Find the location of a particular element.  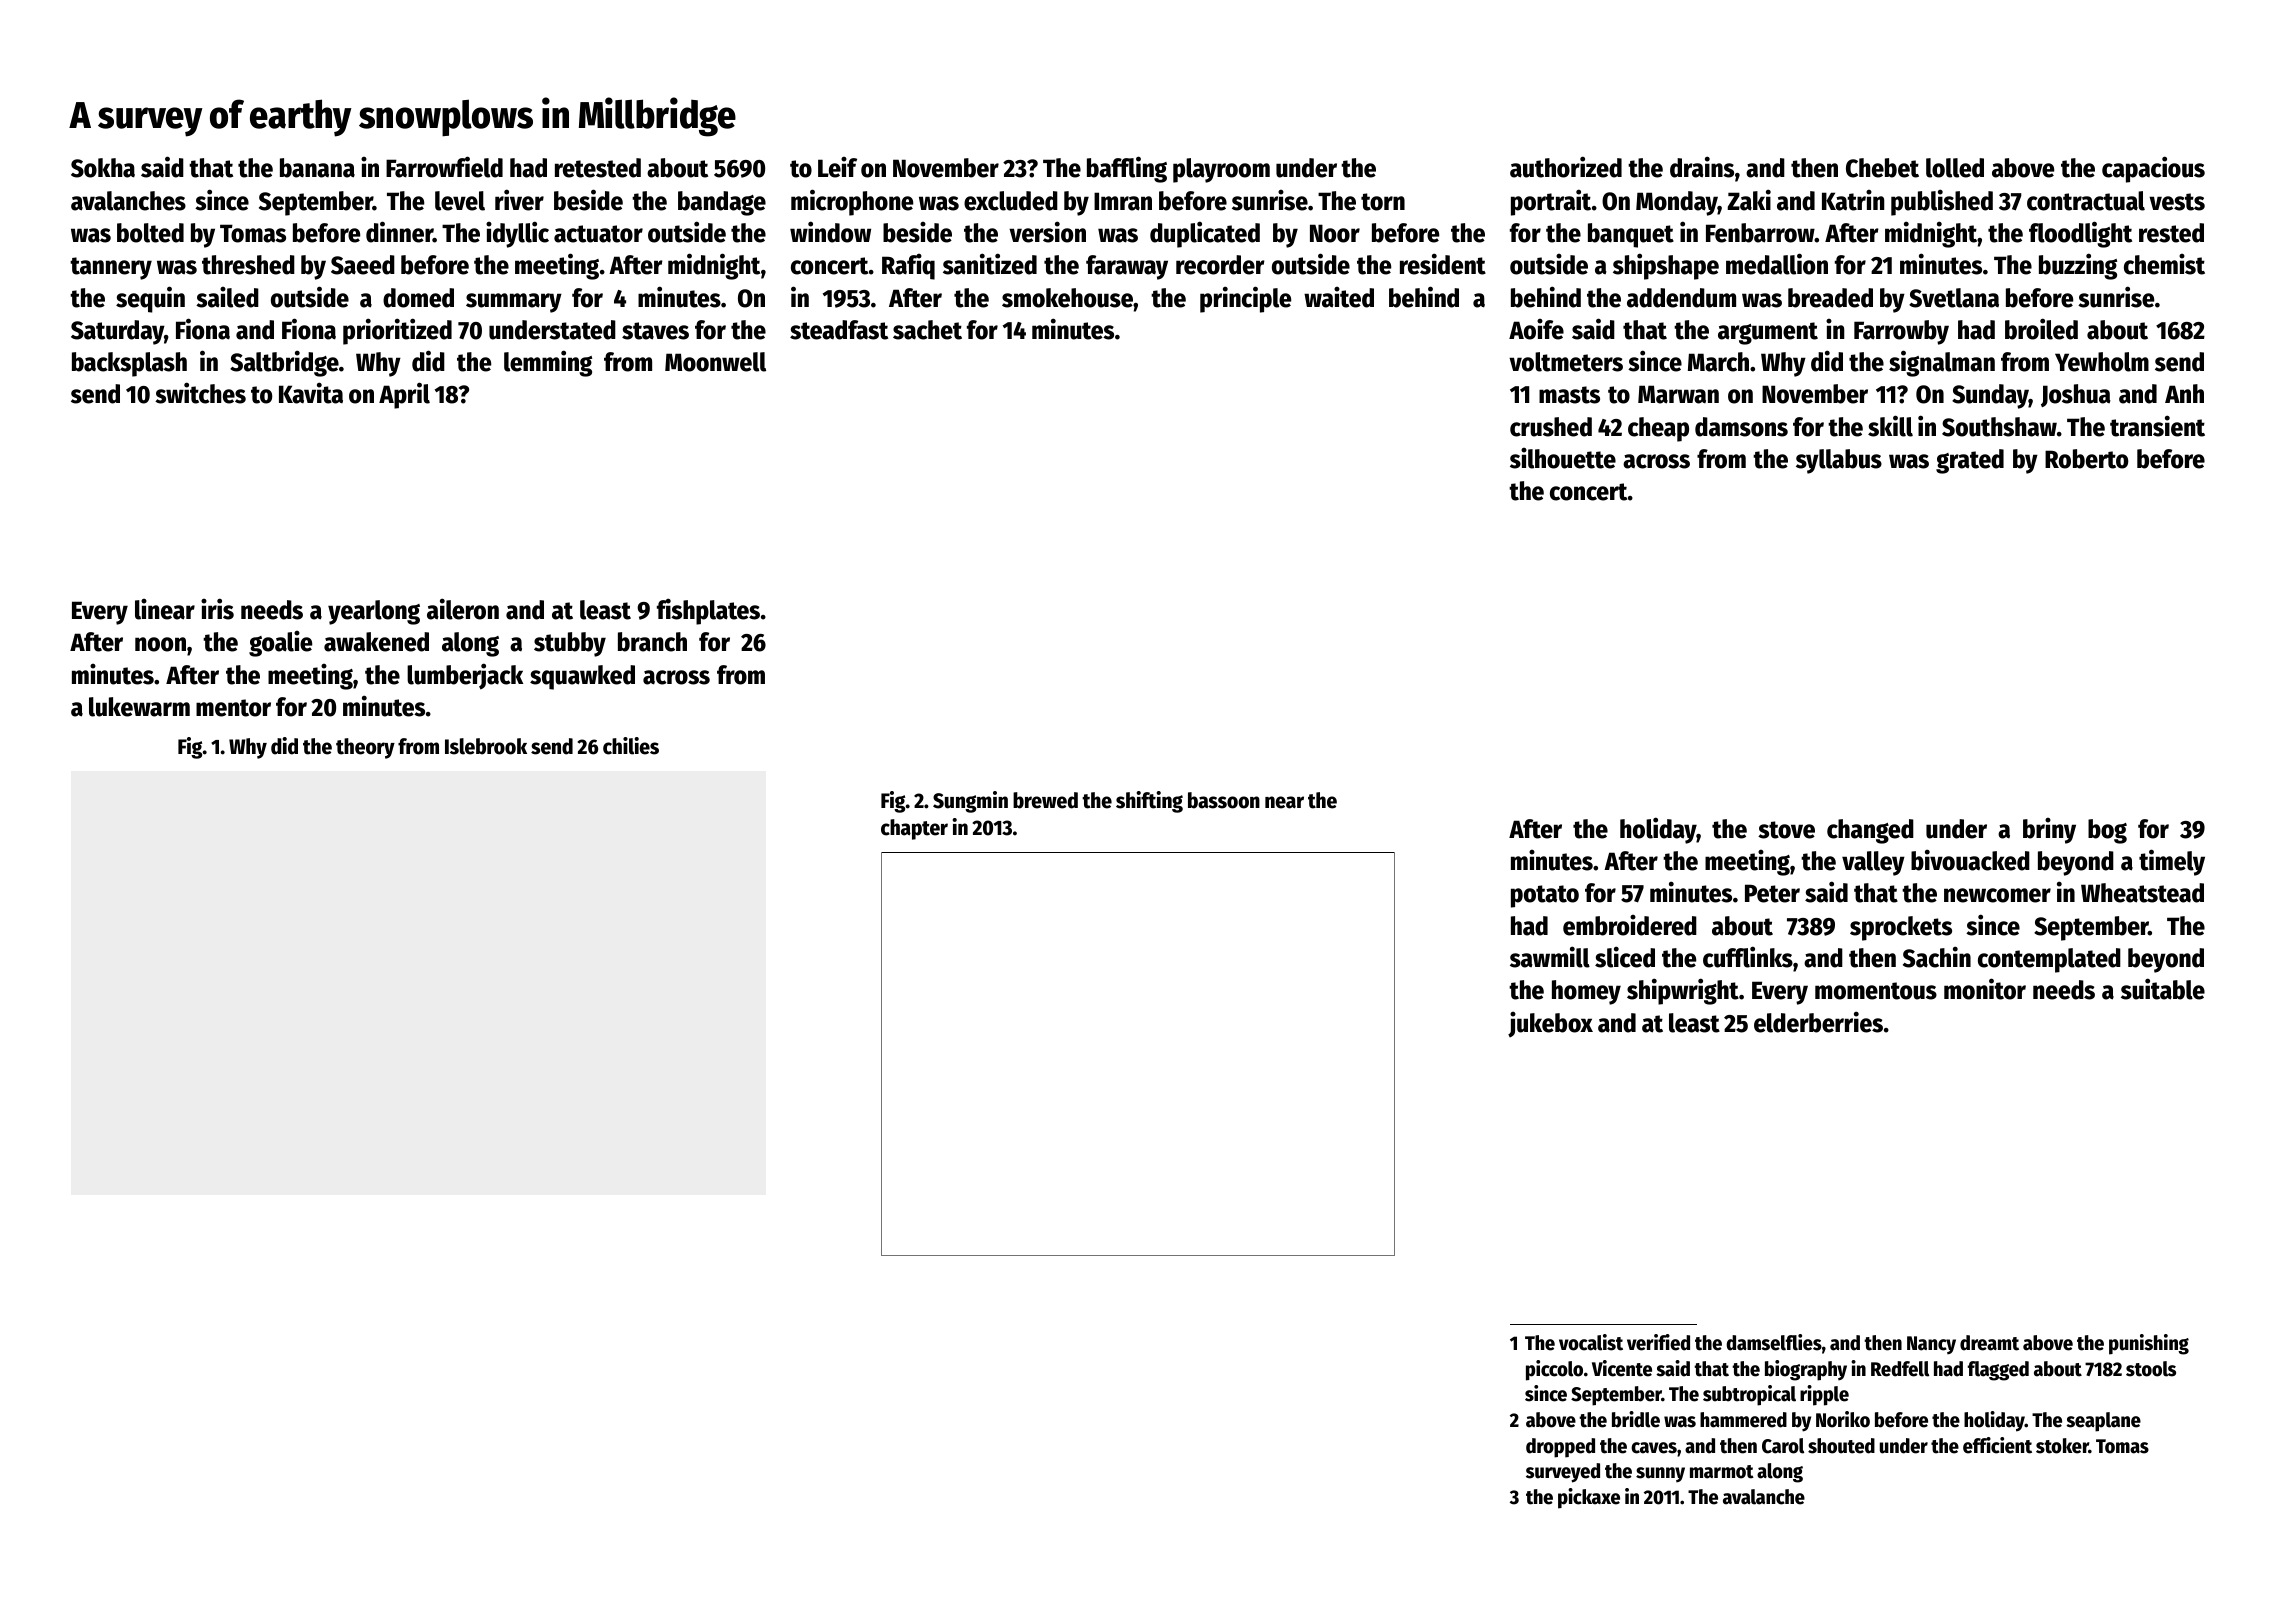

silhouette is located at coordinates (1563, 458).
